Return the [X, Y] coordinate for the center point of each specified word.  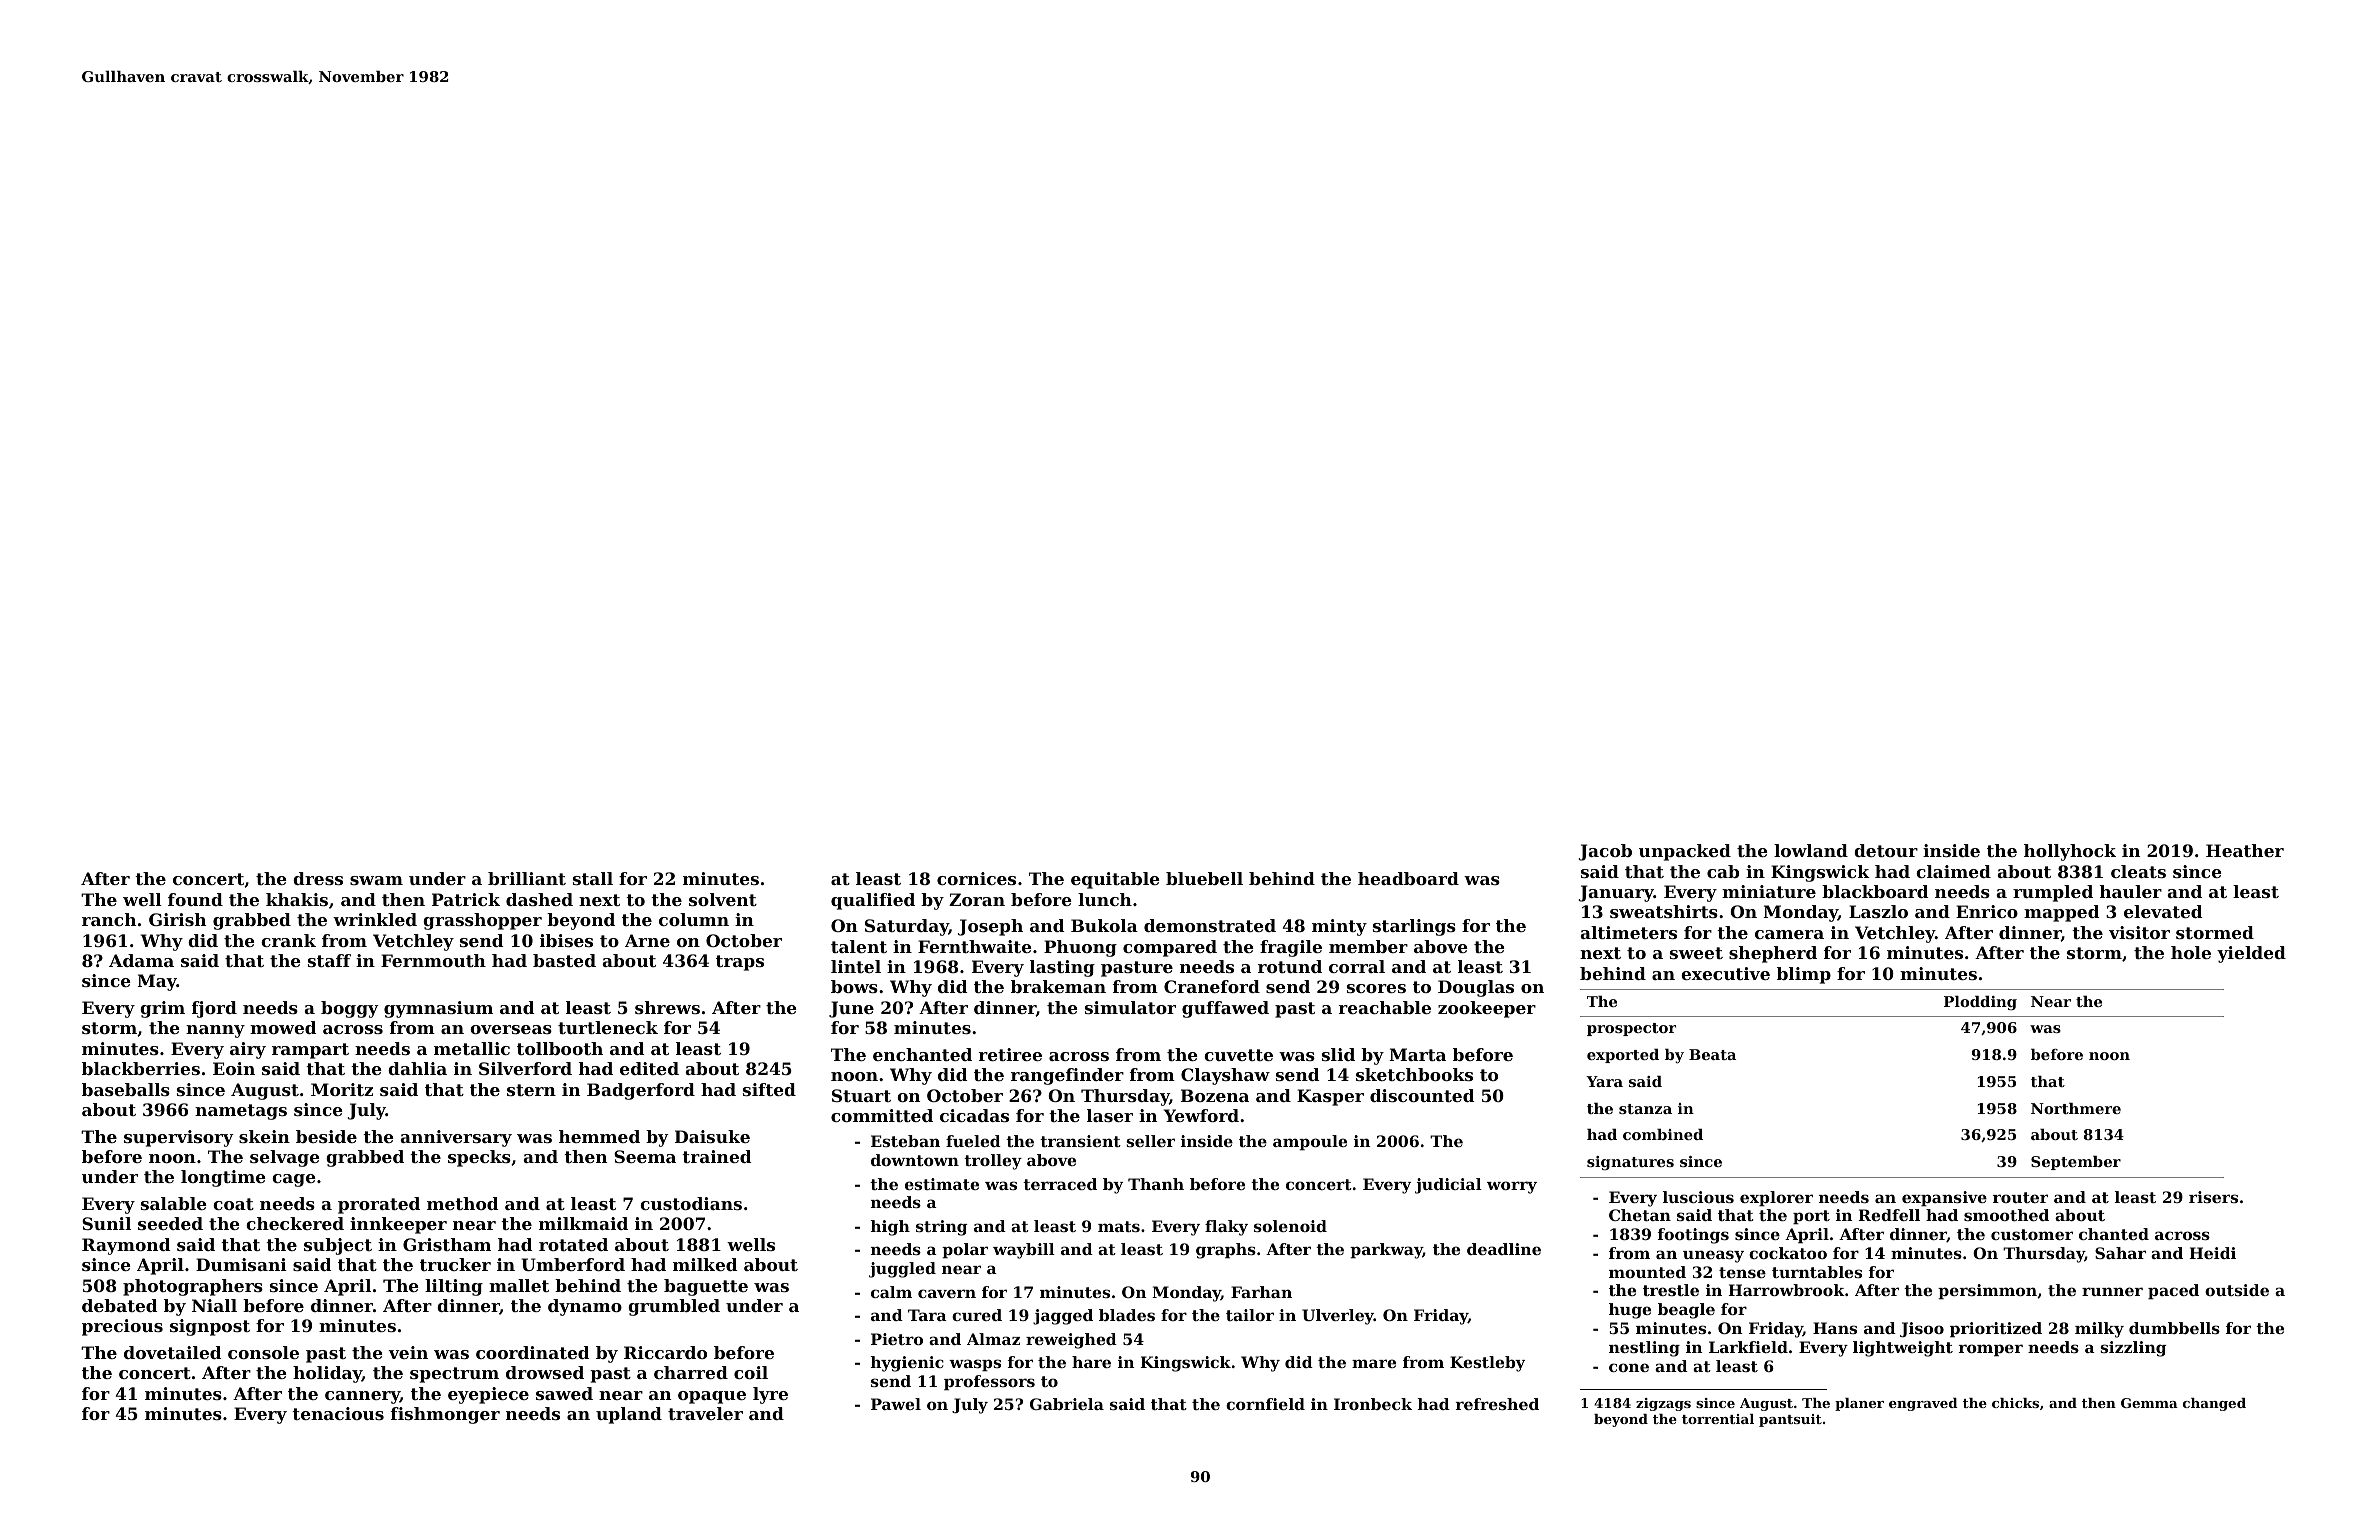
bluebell [1204, 878]
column [694, 919]
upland [629, 1415]
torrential [1718, 1419]
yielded [2251, 954]
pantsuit [1790, 1420]
